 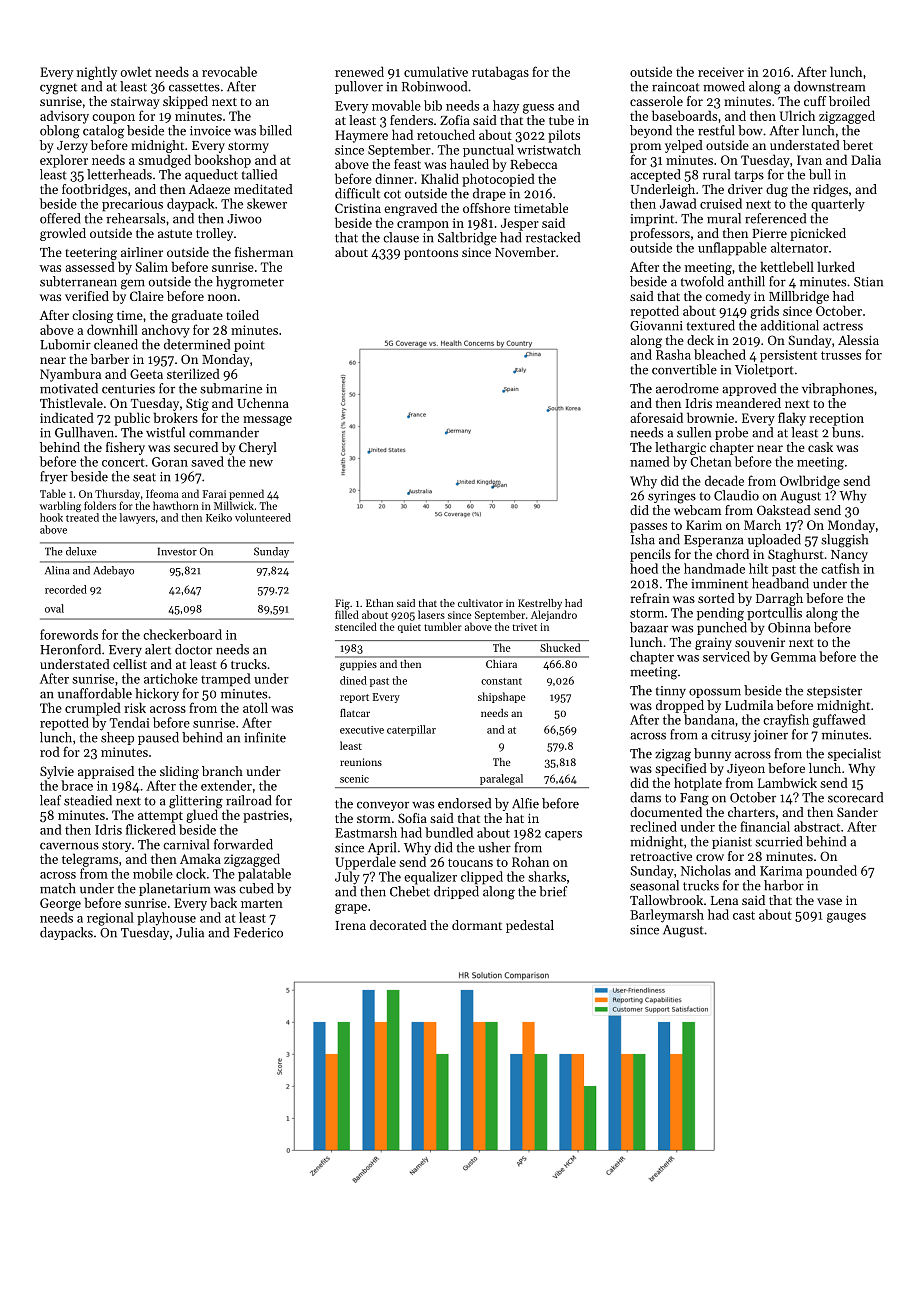 What do you see at coordinates (838, 205) in the page?
I see `quarterly` at bounding box center [838, 205].
